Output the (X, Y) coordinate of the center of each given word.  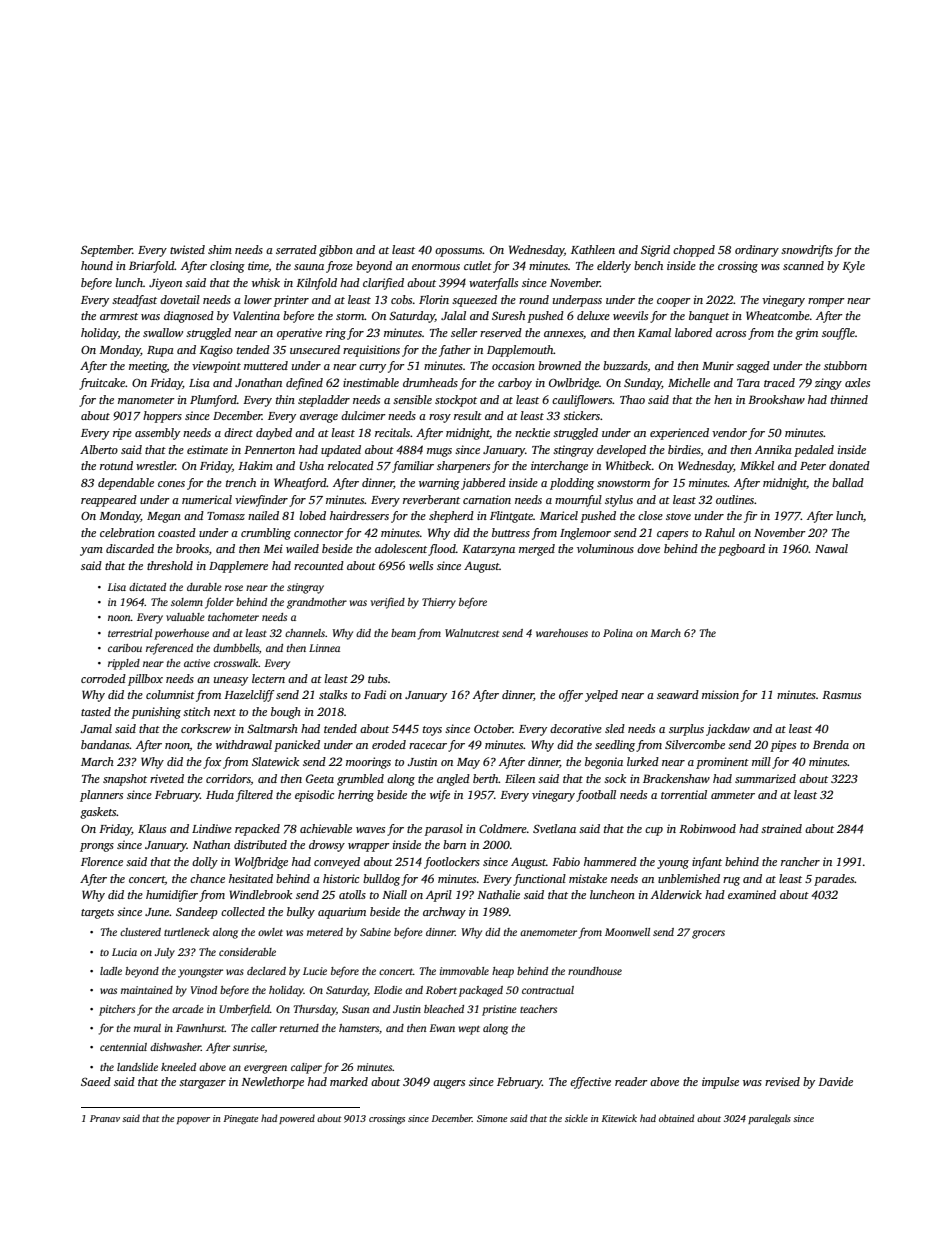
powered (297, 1119)
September (106, 251)
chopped (694, 251)
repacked (257, 830)
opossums (459, 252)
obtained (676, 1118)
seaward (678, 694)
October (493, 728)
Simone (492, 1118)
